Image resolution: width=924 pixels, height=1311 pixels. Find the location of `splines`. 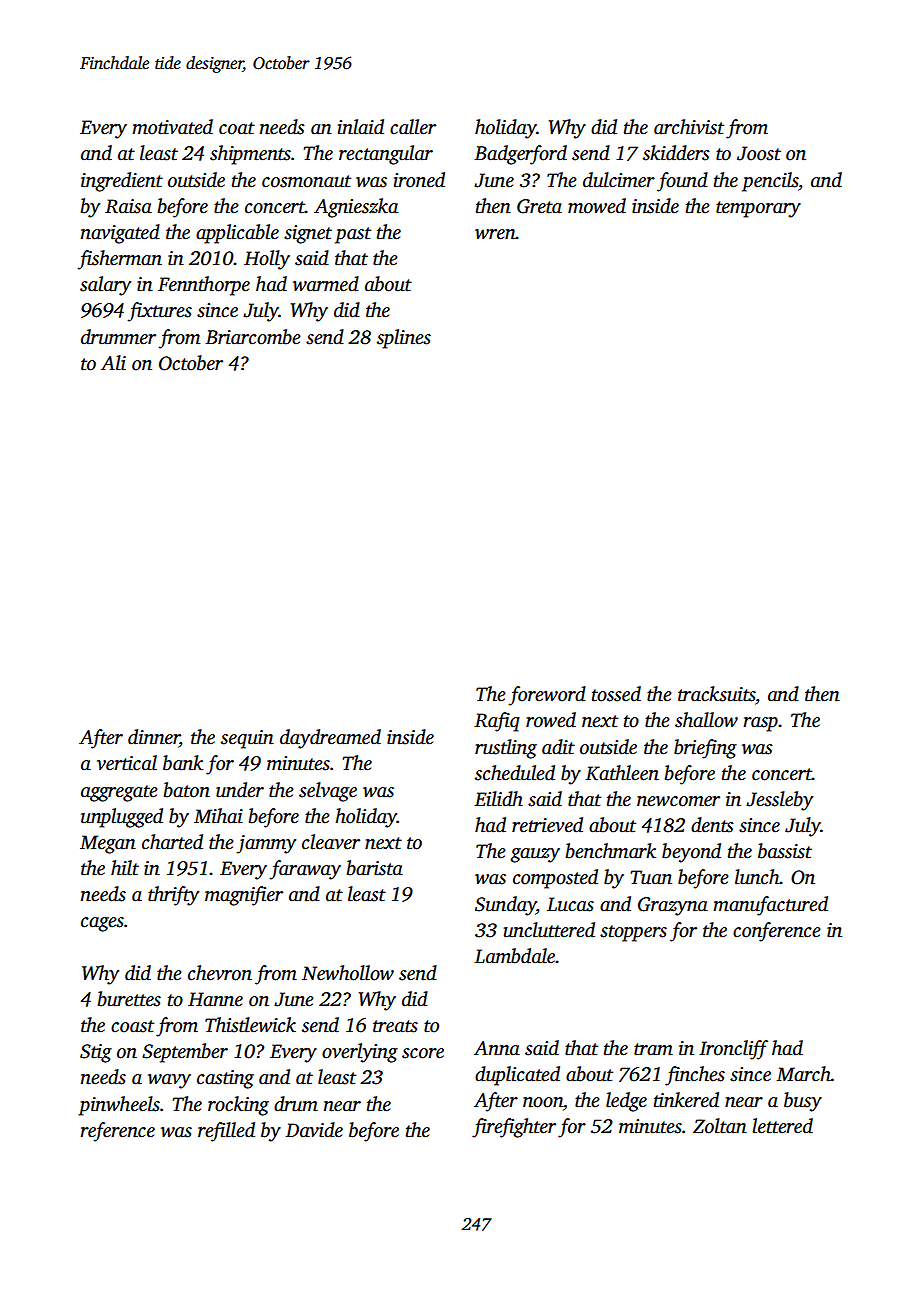

splines is located at coordinates (404, 339).
